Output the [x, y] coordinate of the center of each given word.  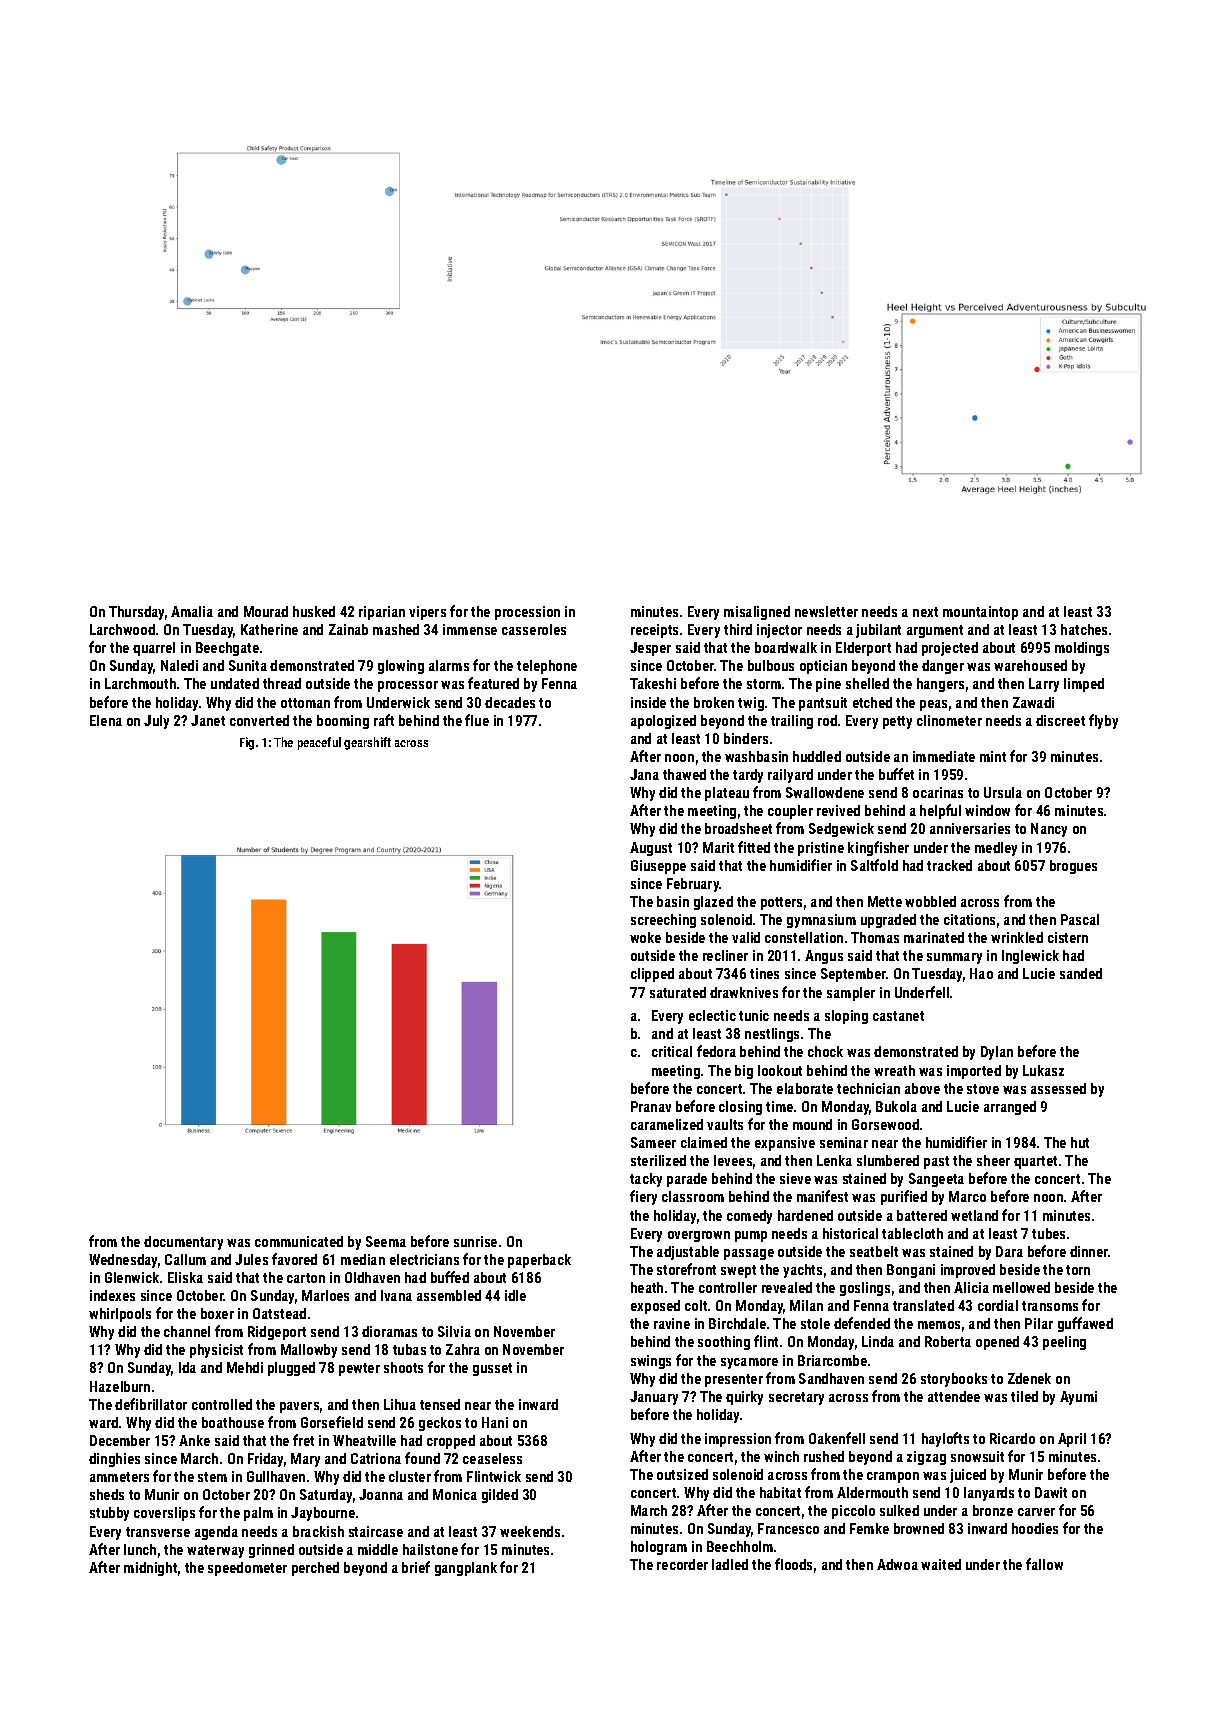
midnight [150, 1569]
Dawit [1051, 1492]
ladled [730, 1564]
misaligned [757, 613]
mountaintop [980, 613]
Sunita [248, 665]
